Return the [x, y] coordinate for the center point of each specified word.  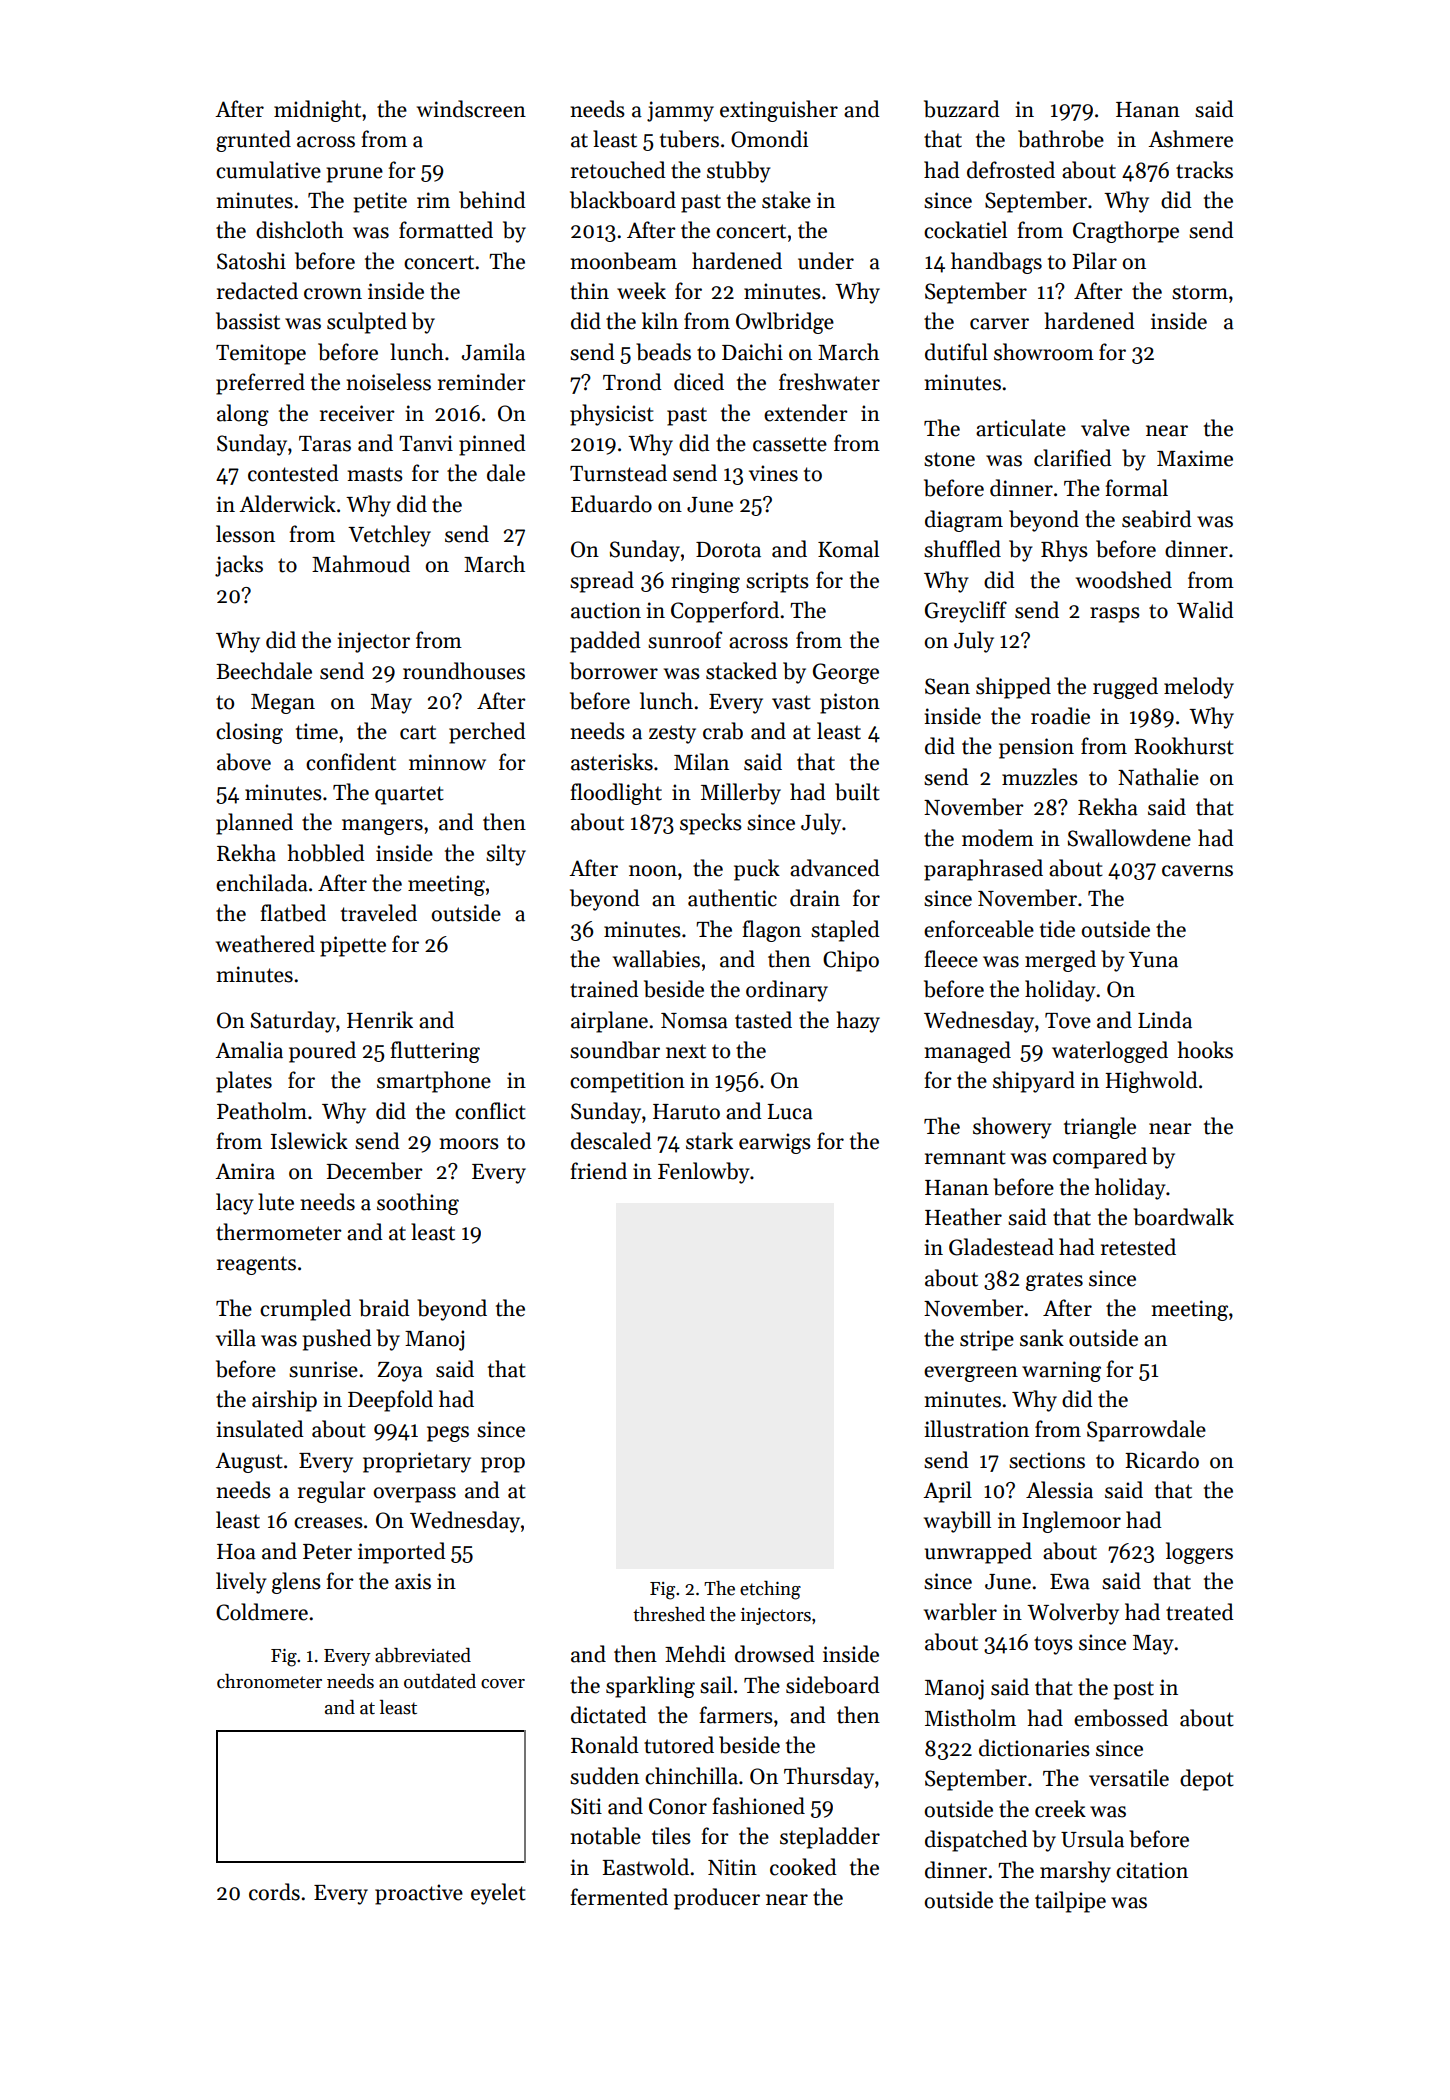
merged [1060, 961]
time [317, 731]
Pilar [1094, 261]
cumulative [268, 170]
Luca [790, 1112]
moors [469, 1144]
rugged [1125, 688]
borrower [614, 671]
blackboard [623, 200]
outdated [440, 1681]
